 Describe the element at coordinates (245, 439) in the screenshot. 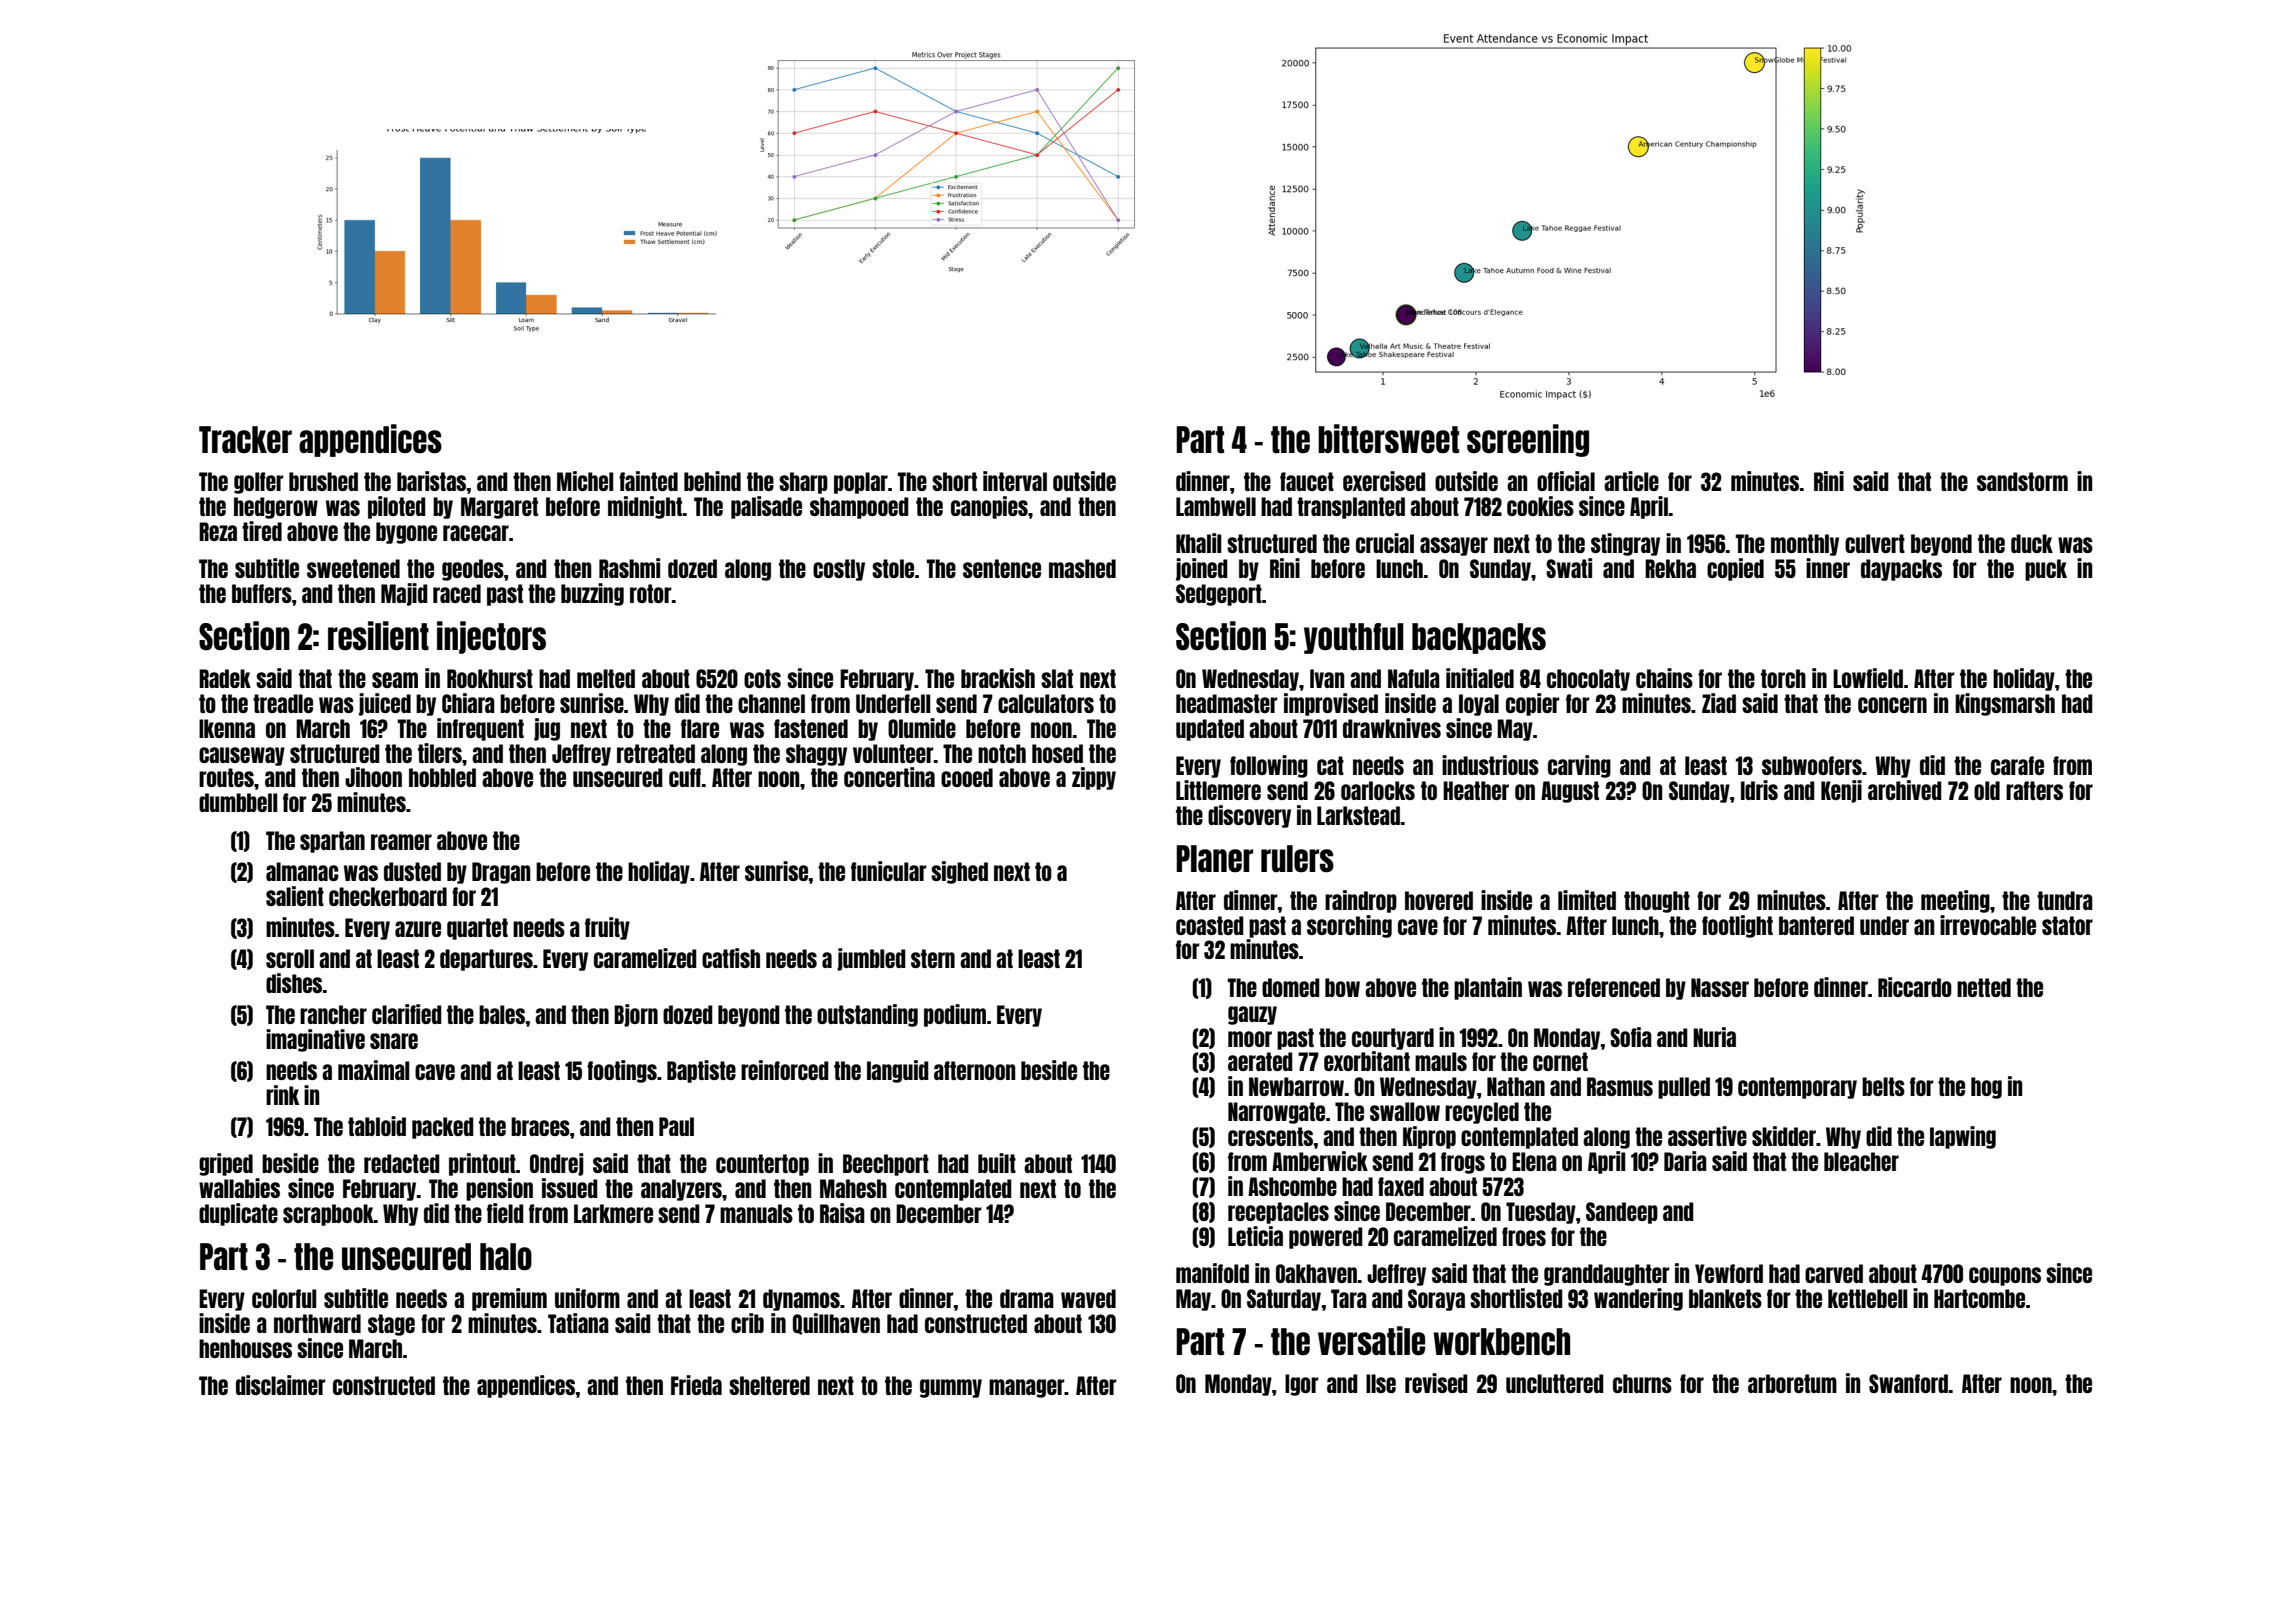

I see `Tracker` at that location.
